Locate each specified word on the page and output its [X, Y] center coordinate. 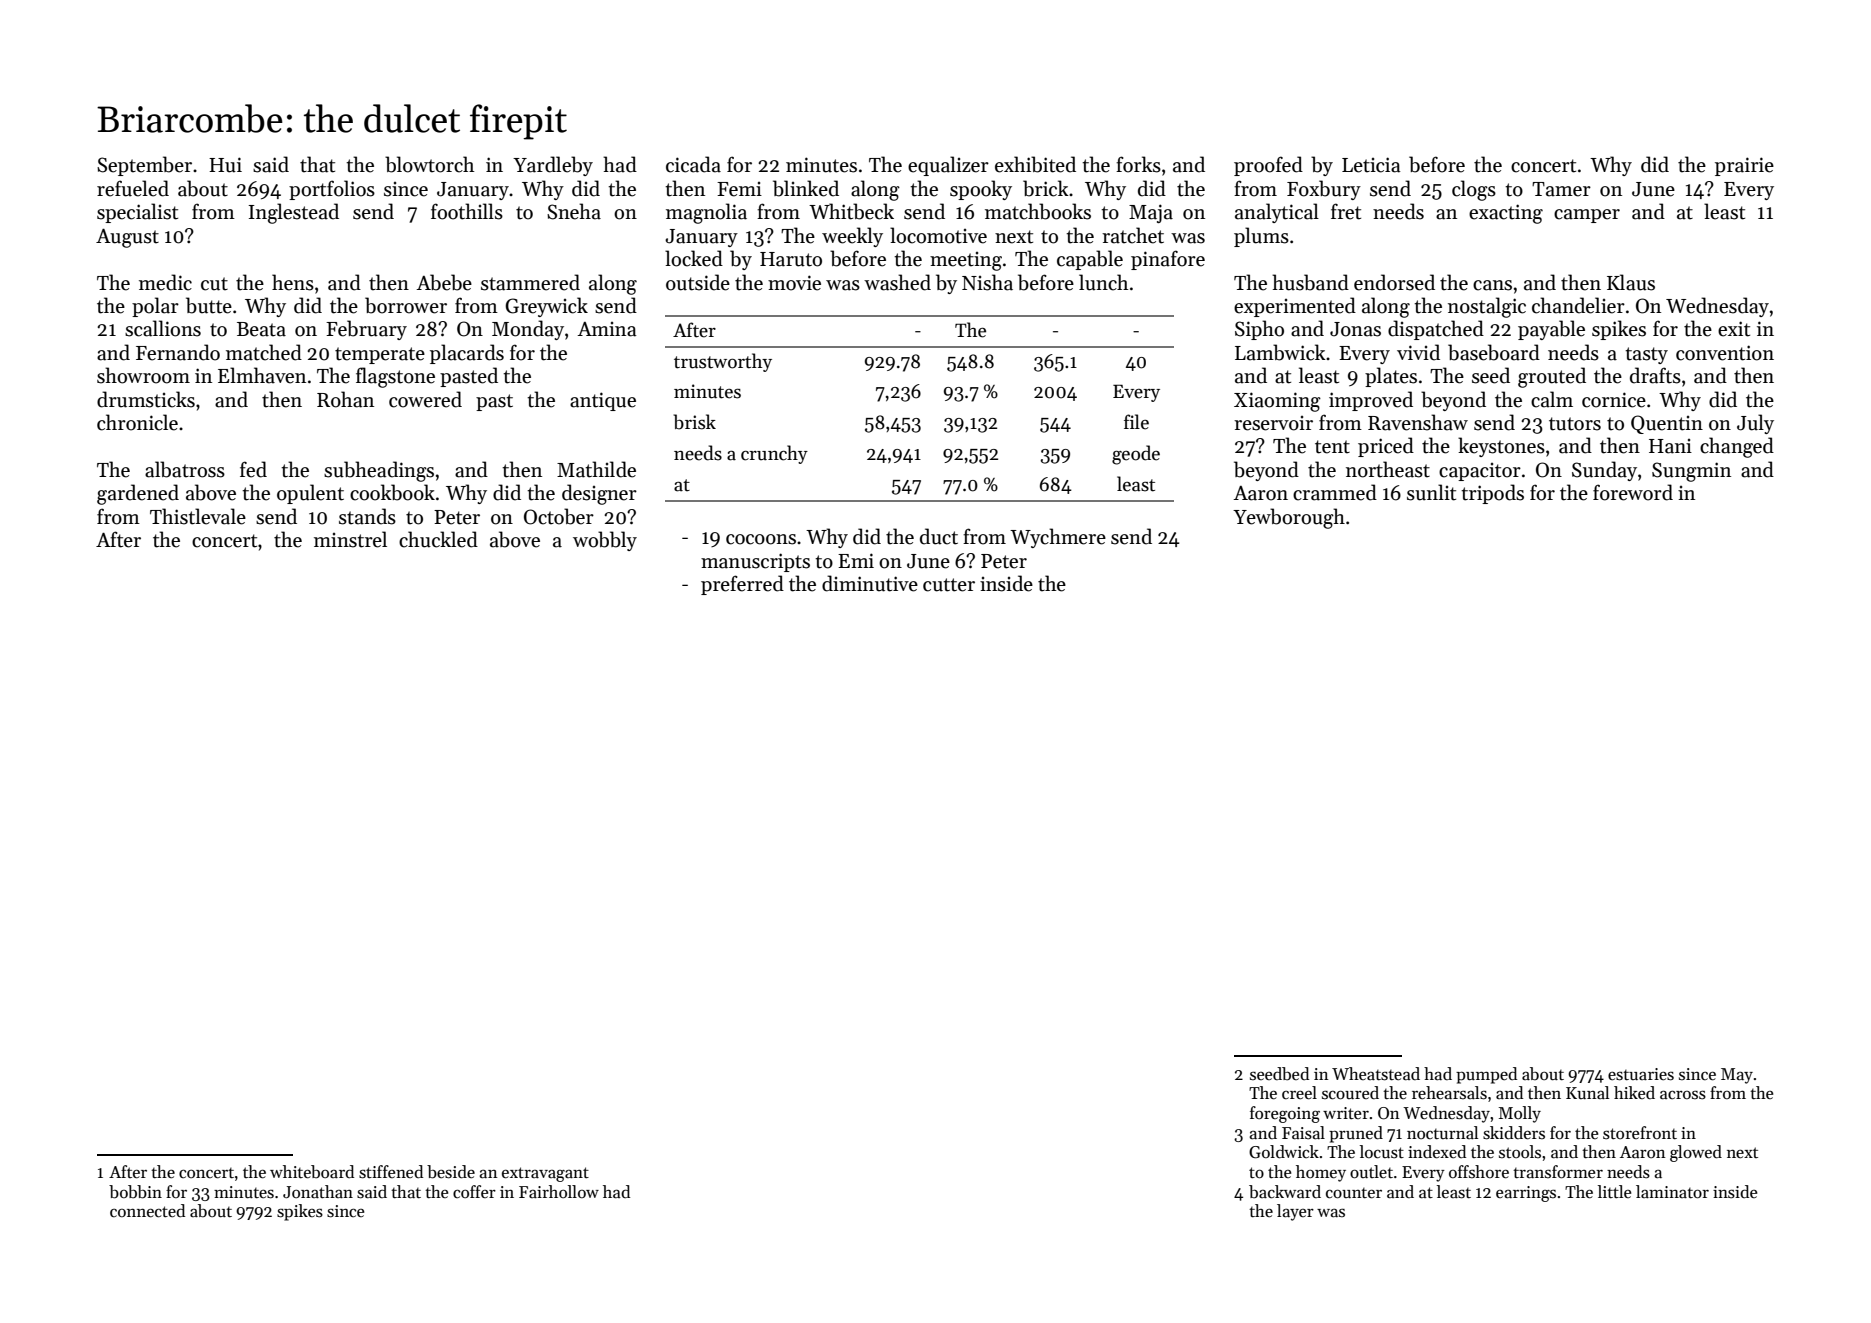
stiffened [391, 1172]
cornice [1614, 400]
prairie [1744, 166]
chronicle [137, 422]
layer [1295, 1212]
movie [794, 283]
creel [1299, 1093]
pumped [1486, 1075]
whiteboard [312, 1172]
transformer [1558, 1172]
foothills [467, 211]
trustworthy [723, 362]
